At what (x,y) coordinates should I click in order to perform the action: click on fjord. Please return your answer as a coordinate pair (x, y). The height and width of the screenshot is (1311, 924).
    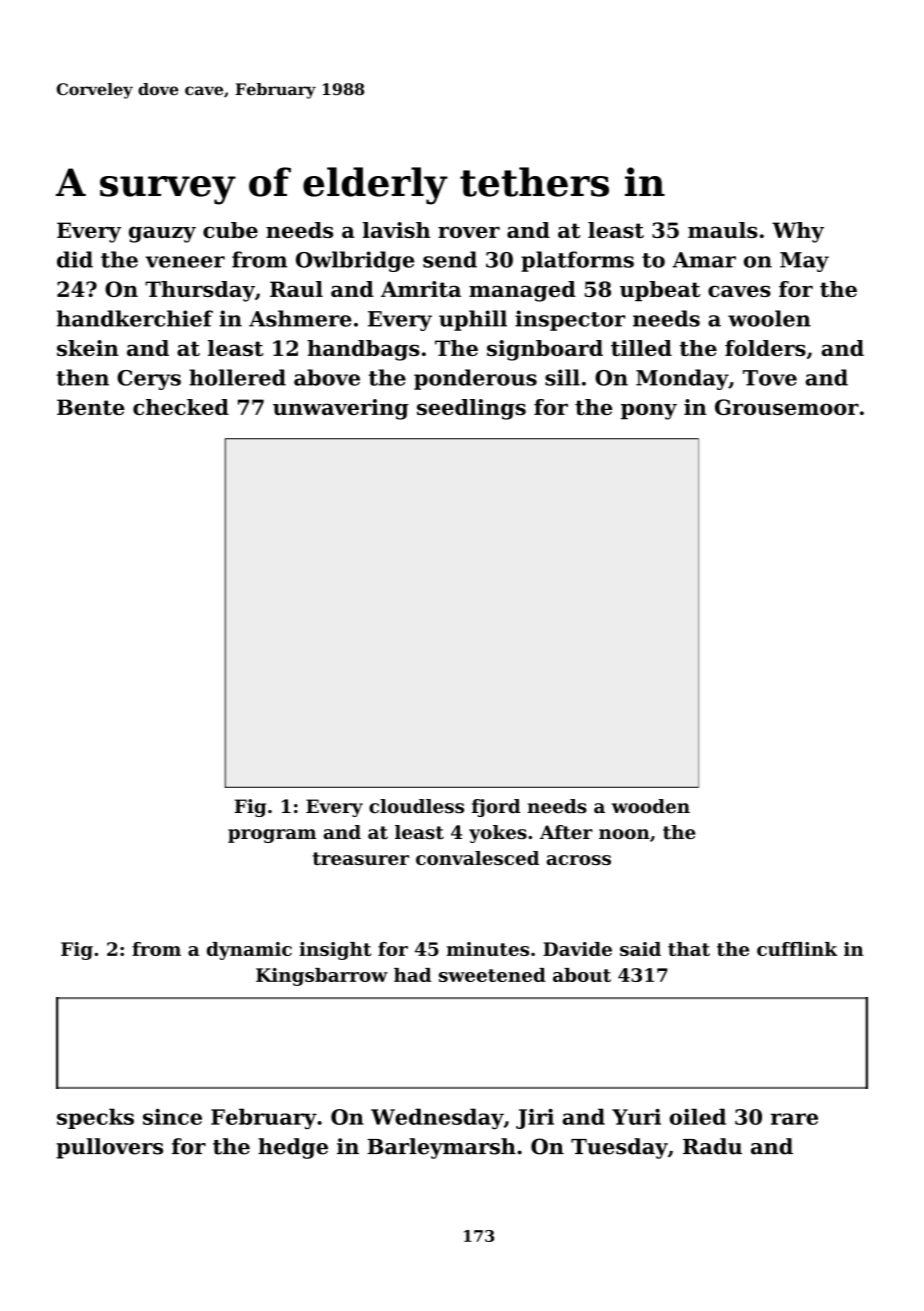
    Looking at the image, I should click on (496, 808).
